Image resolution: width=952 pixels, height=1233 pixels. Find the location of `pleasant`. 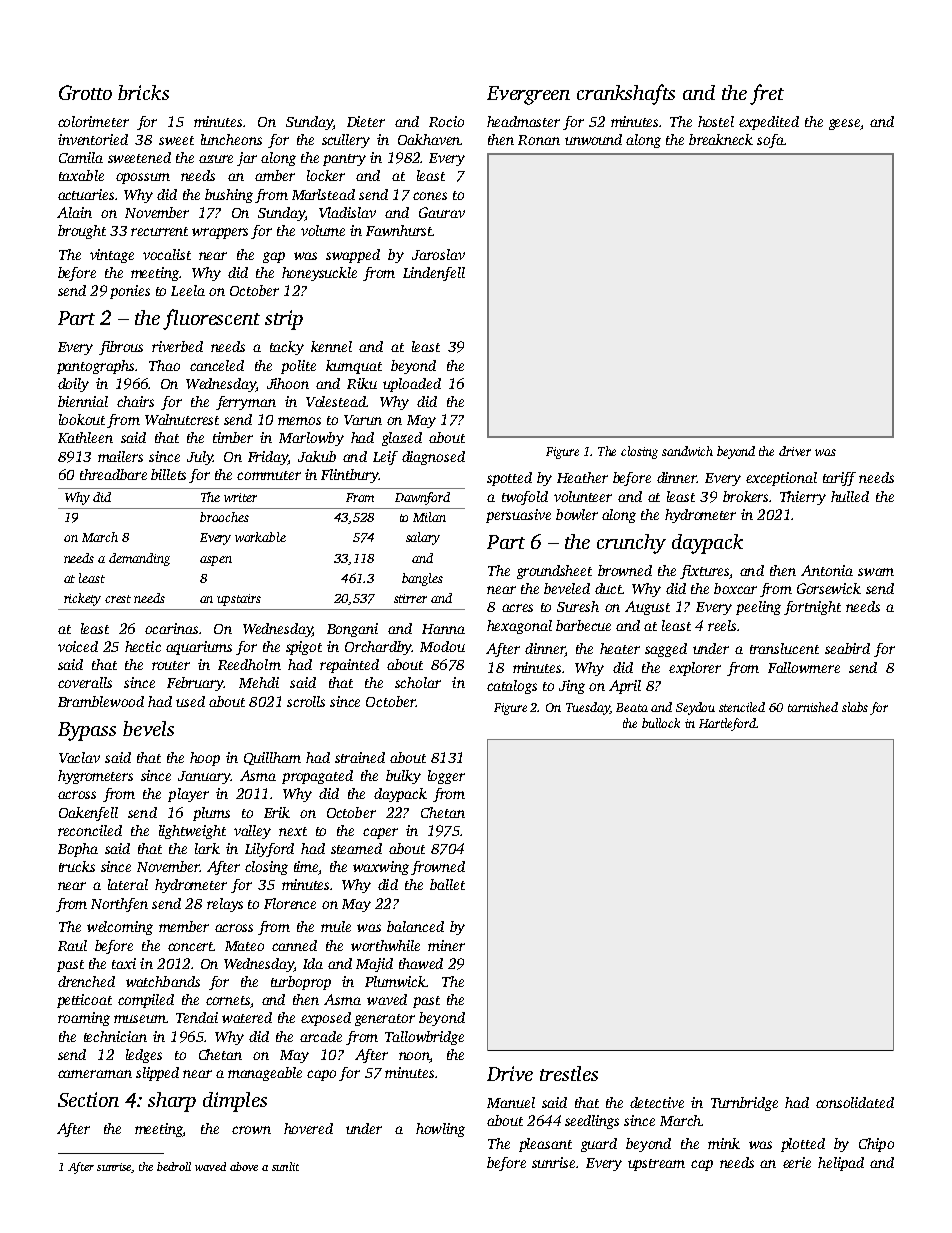

pleasant is located at coordinates (545, 1145).
